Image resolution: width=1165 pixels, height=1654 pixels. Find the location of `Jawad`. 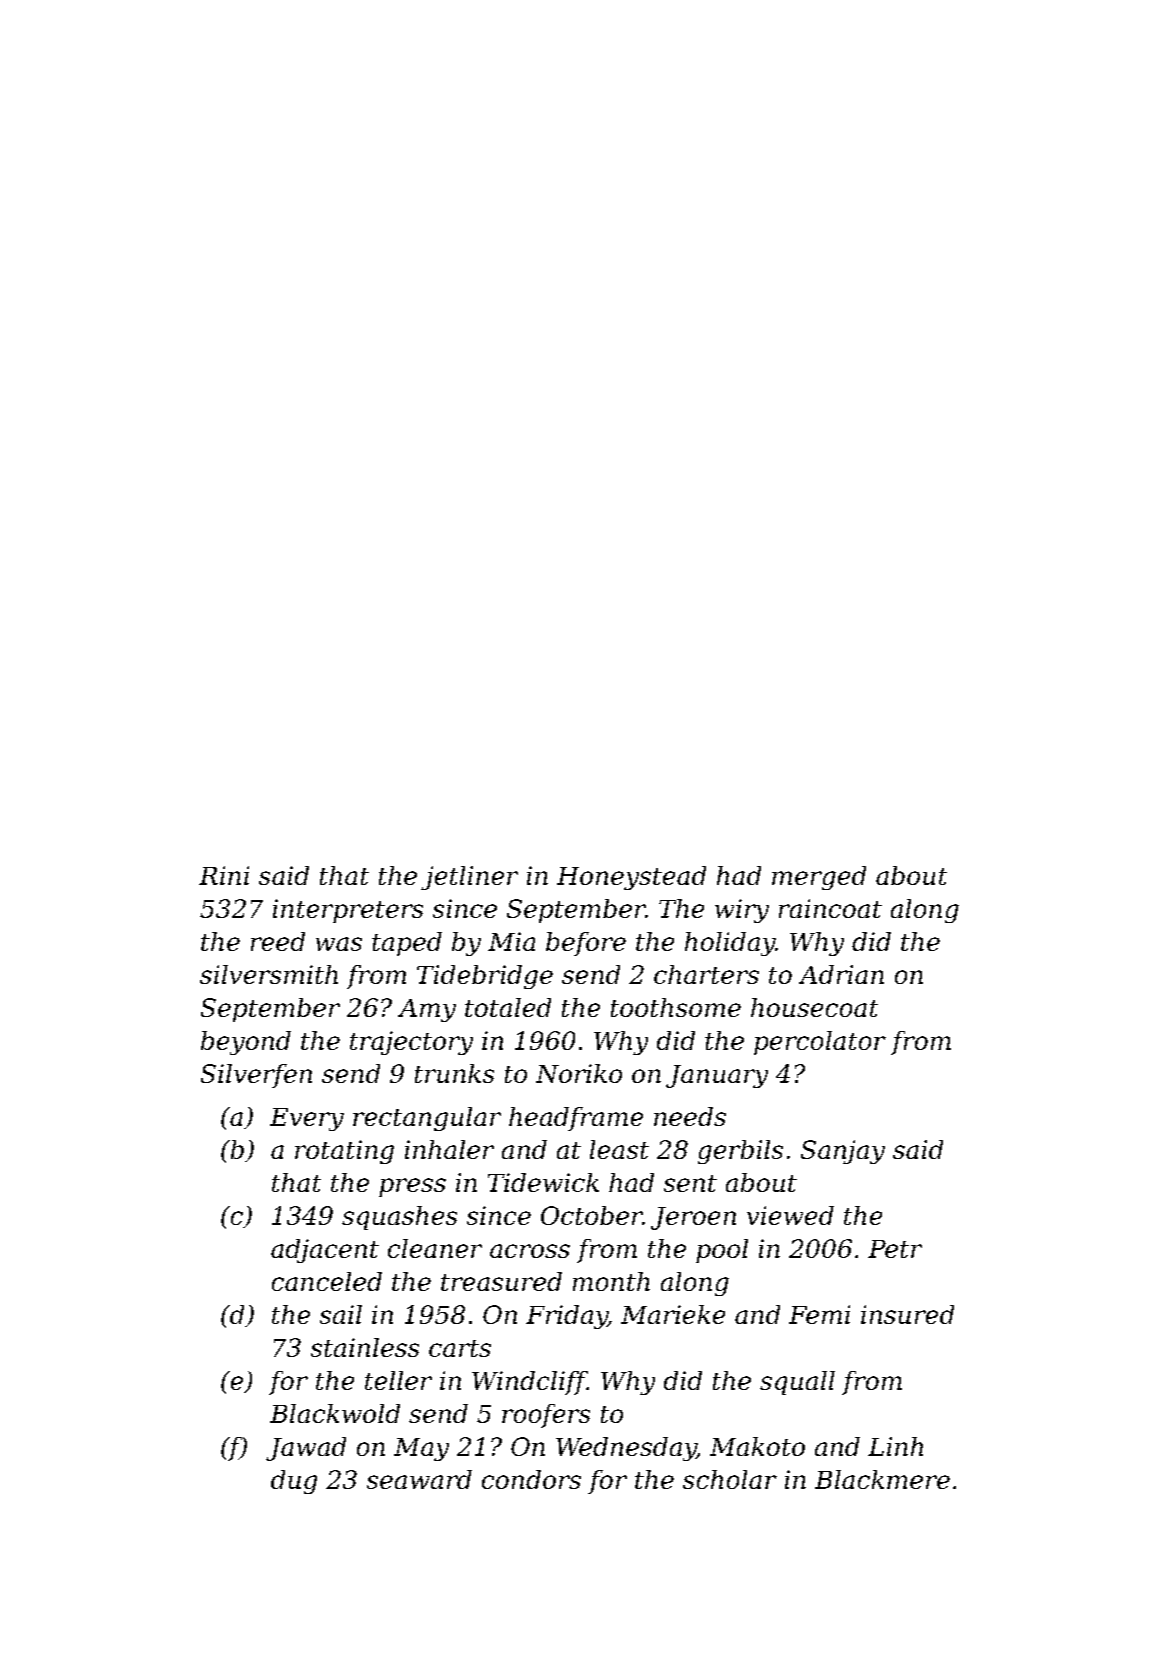

Jawad is located at coordinates (306, 1449).
